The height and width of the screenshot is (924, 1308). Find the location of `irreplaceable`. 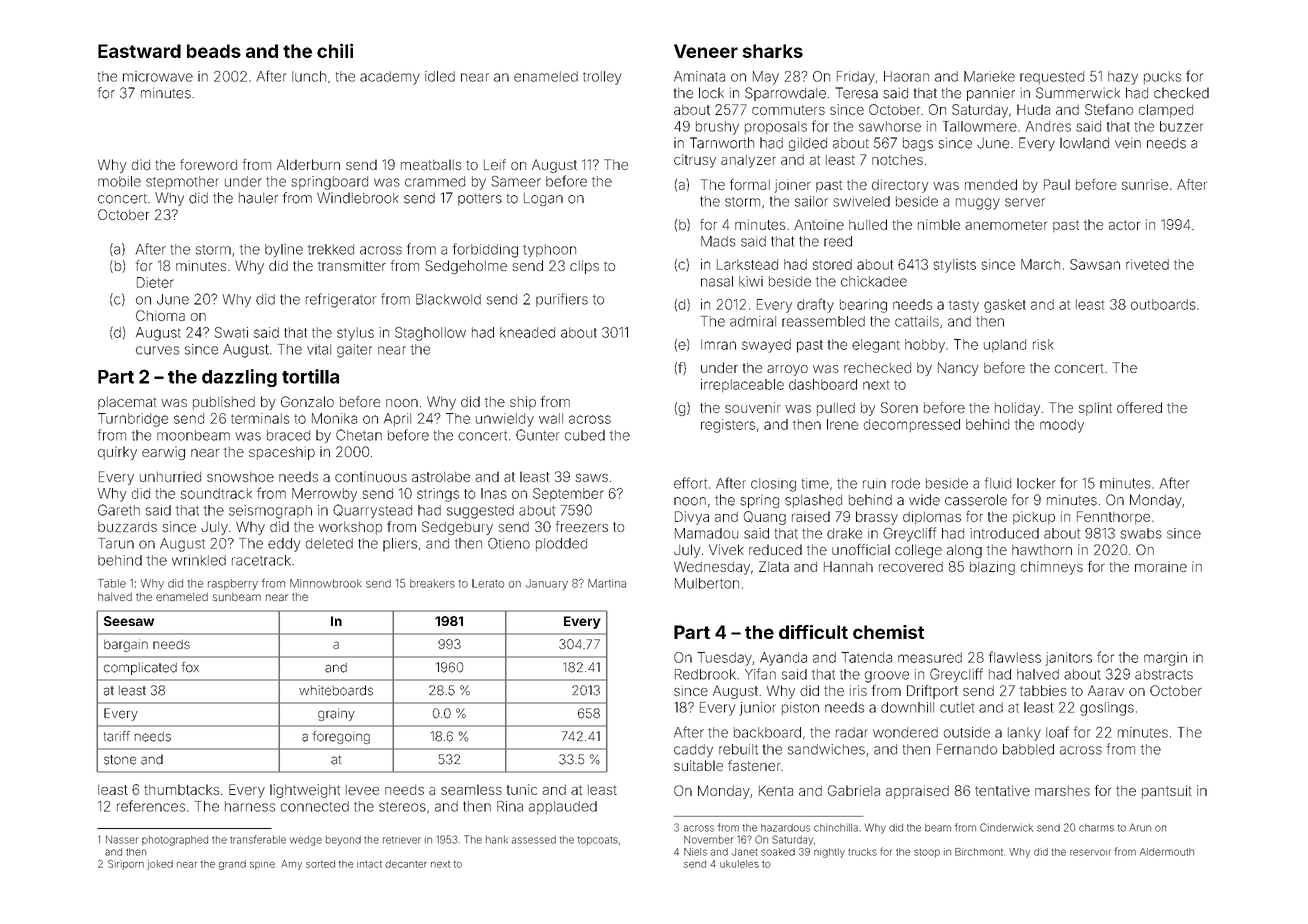

irreplaceable is located at coordinates (742, 385).
